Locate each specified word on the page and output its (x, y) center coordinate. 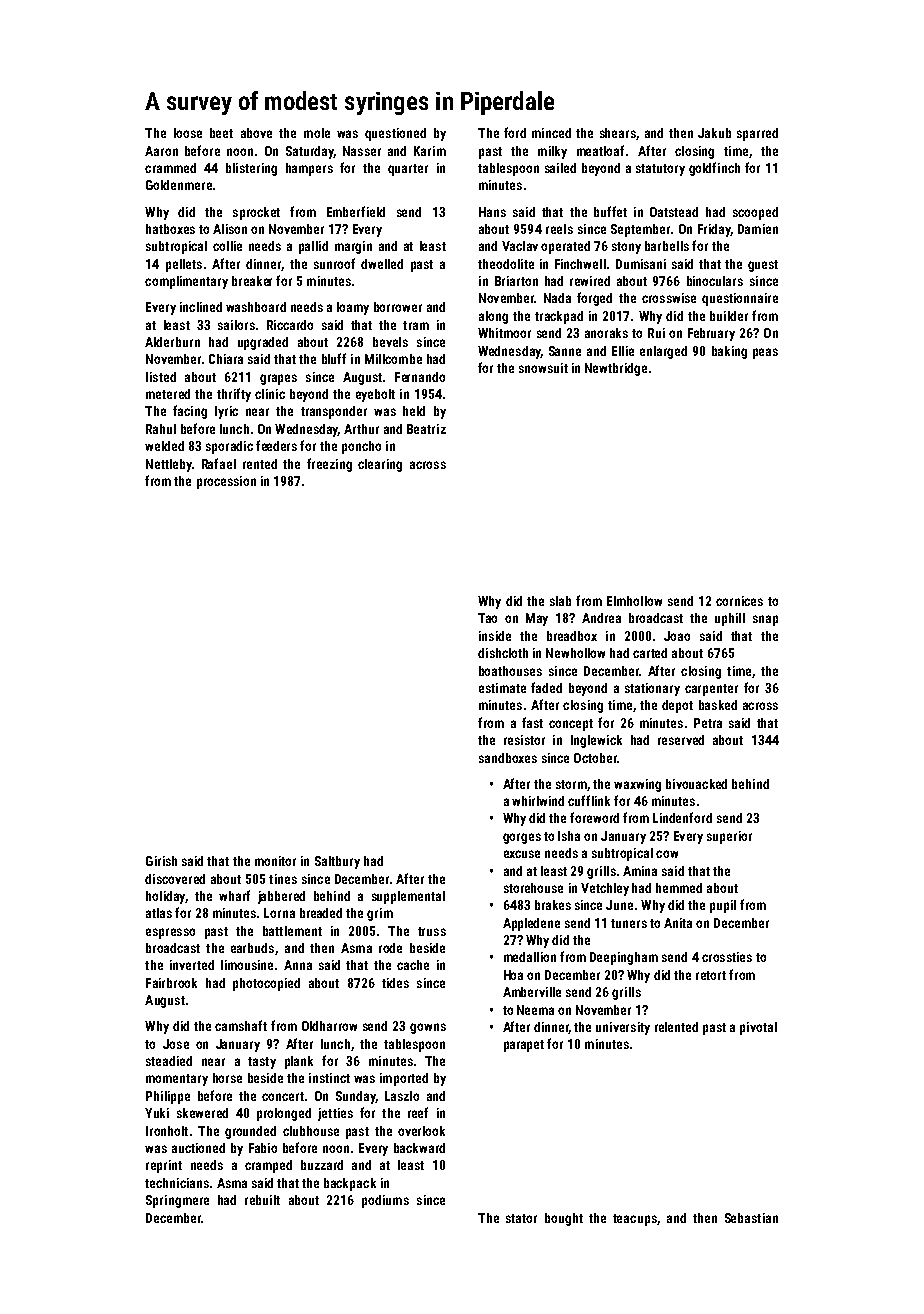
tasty (262, 1063)
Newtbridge (616, 369)
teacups (635, 1220)
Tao (487, 618)
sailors (236, 325)
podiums (385, 1201)
